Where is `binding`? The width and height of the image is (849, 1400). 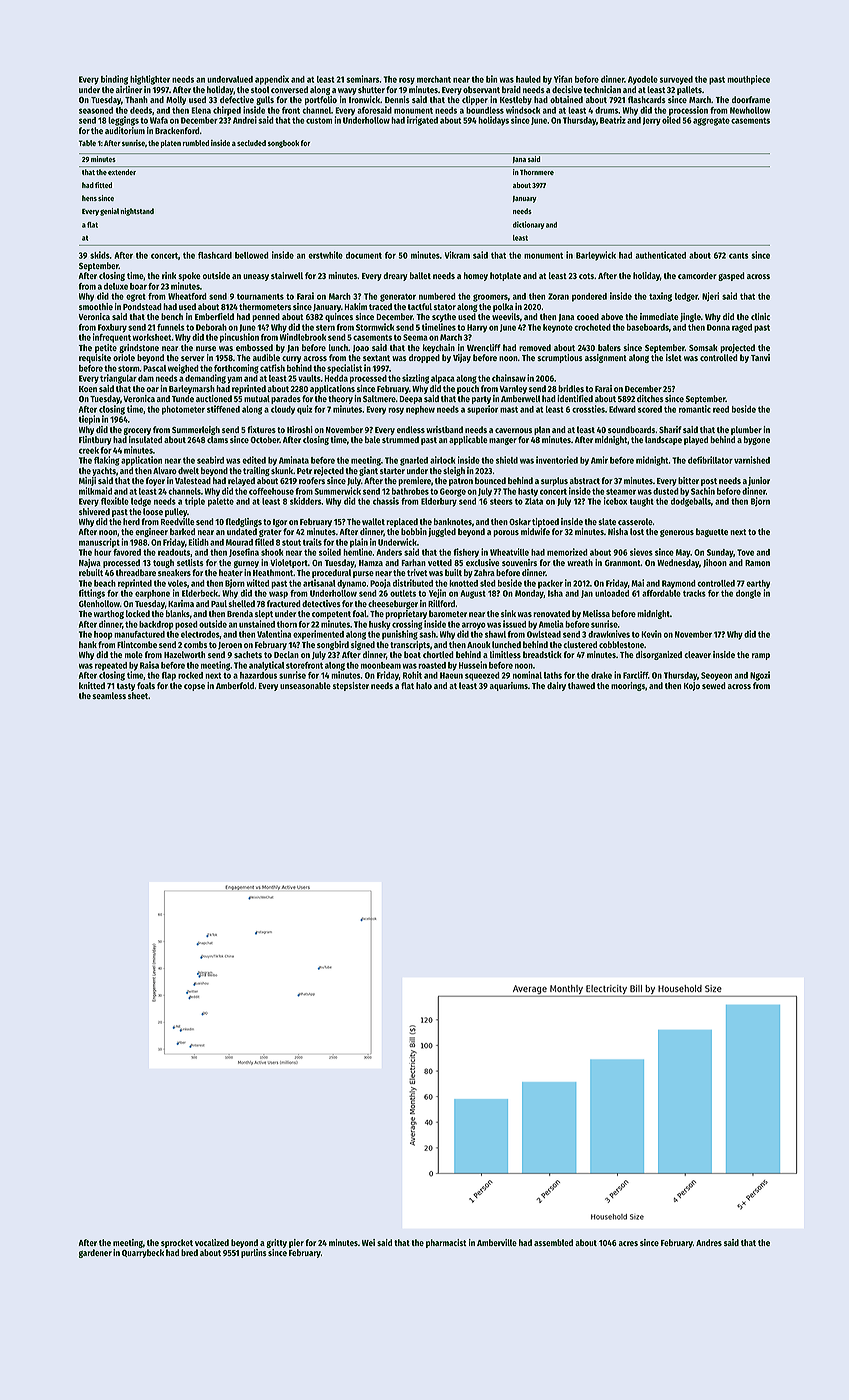
binding is located at coordinates (114, 80).
